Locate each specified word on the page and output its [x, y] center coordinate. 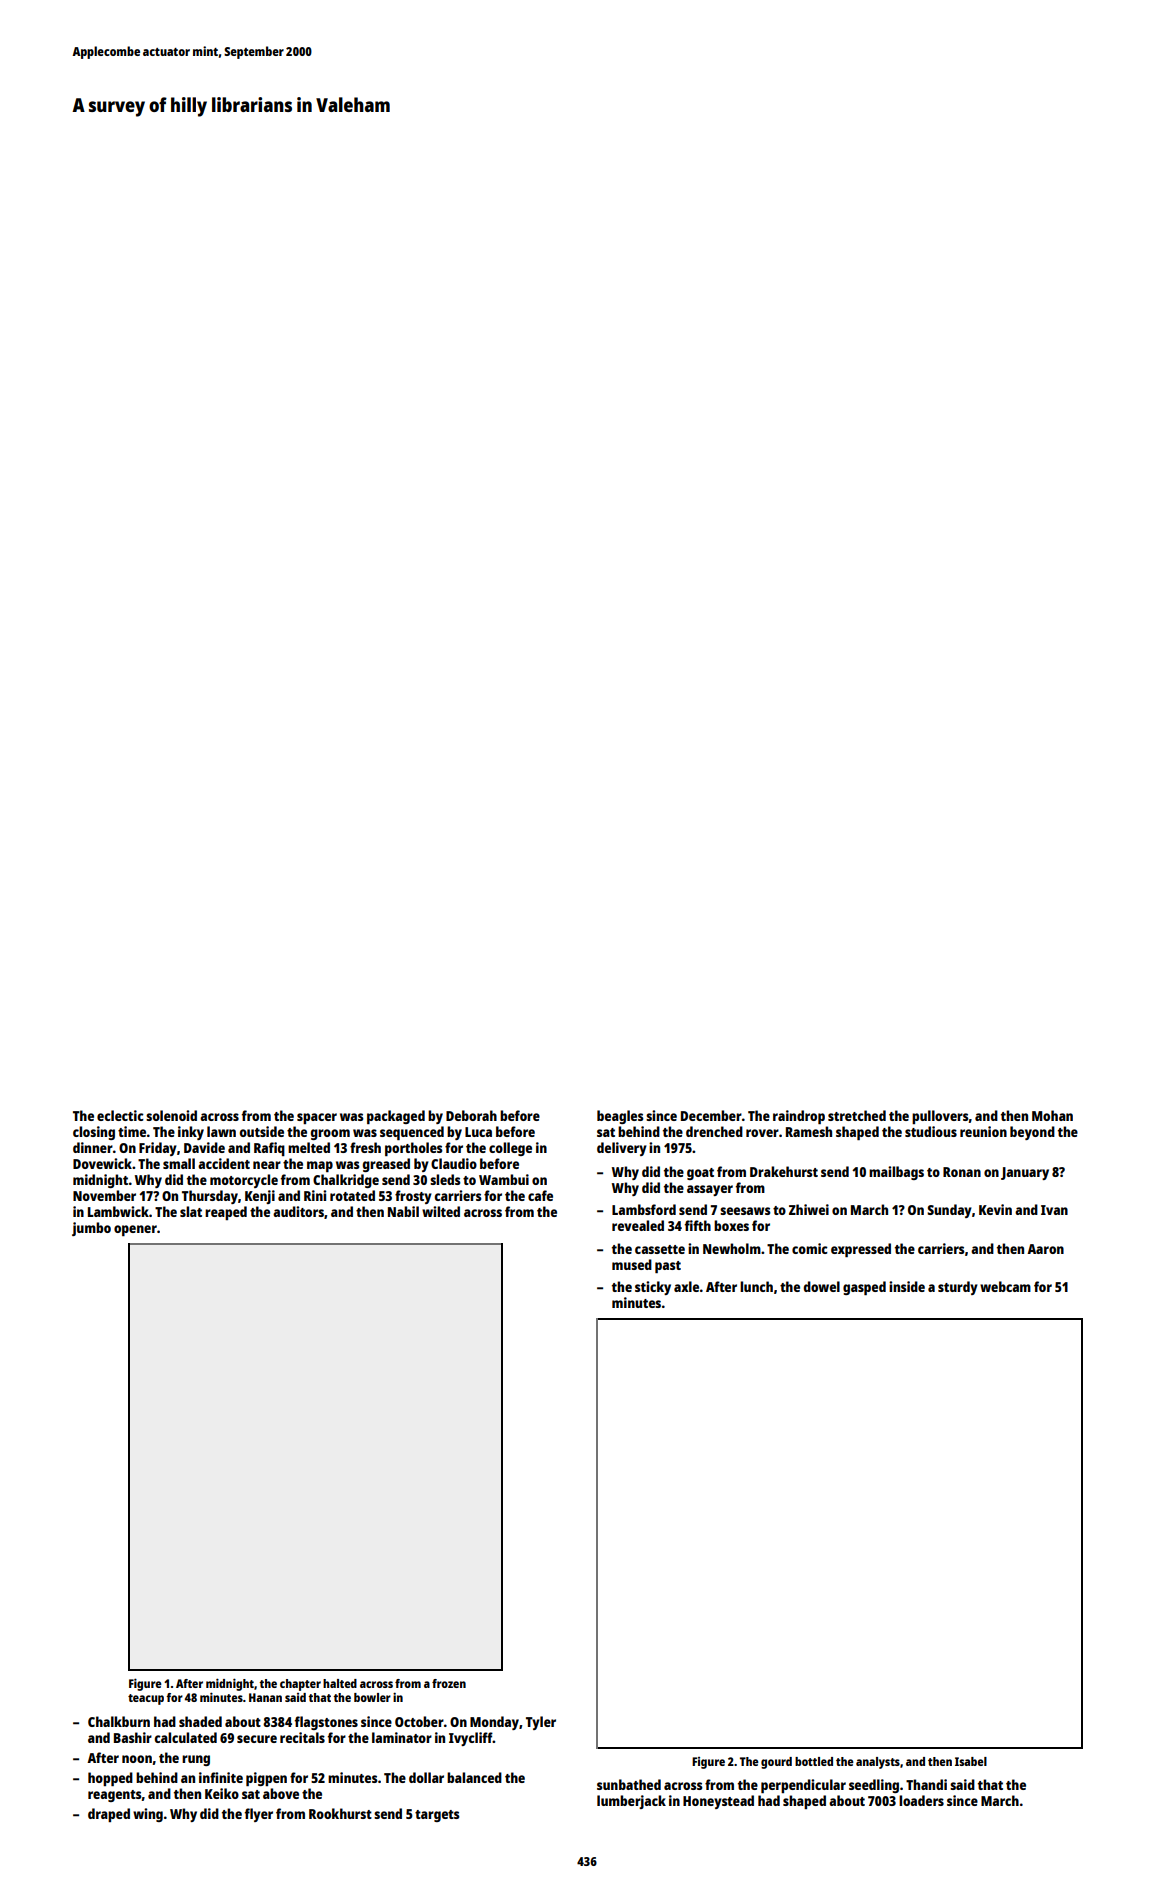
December [711, 1115]
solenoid [171, 1115]
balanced [474, 1777]
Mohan [1052, 1115]
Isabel [971, 1761]
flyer [259, 1815]
